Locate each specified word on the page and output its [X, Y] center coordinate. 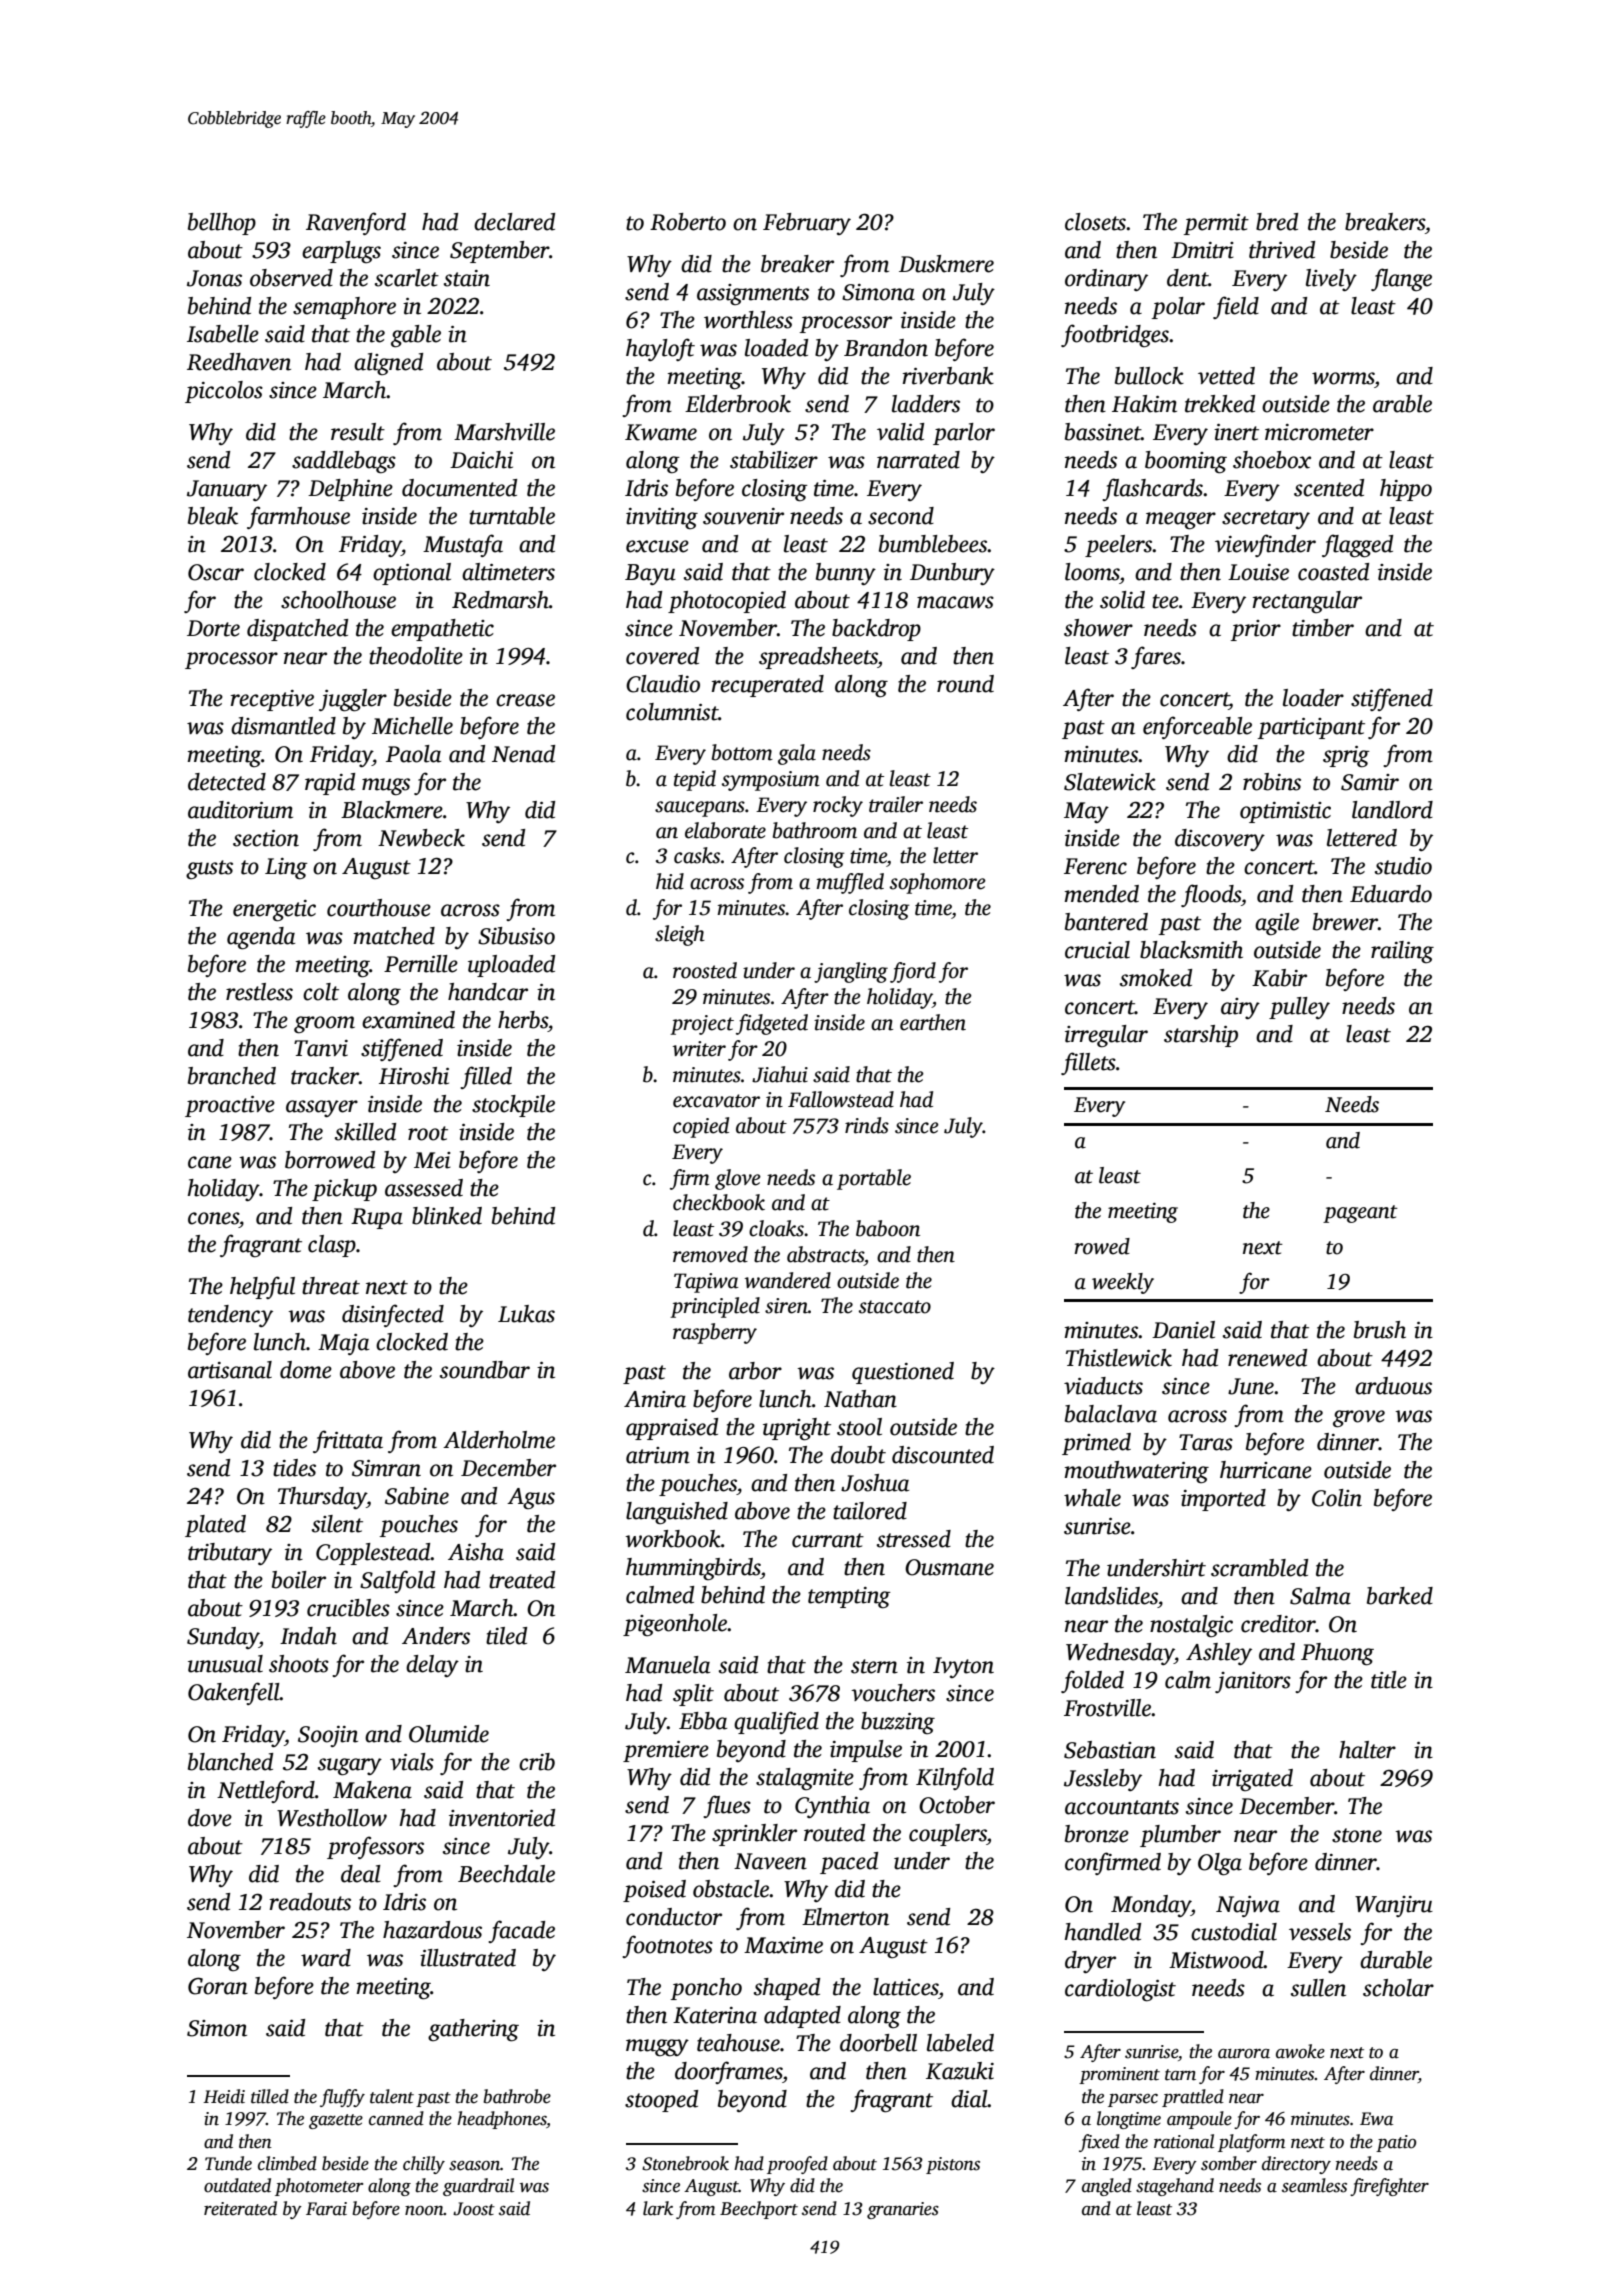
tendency [230, 1316]
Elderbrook [738, 404]
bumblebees [933, 544]
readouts [310, 1902]
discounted [943, 1455]
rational [1184, 2141]
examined [408, 1020]
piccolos [224, 392]
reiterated [240, 2208]
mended [1102, 894]
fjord [913, 972]
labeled [960, 2043]
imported [1223, 1500]
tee [1165, 601]
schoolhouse [338, 600]
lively [1331, 280]
